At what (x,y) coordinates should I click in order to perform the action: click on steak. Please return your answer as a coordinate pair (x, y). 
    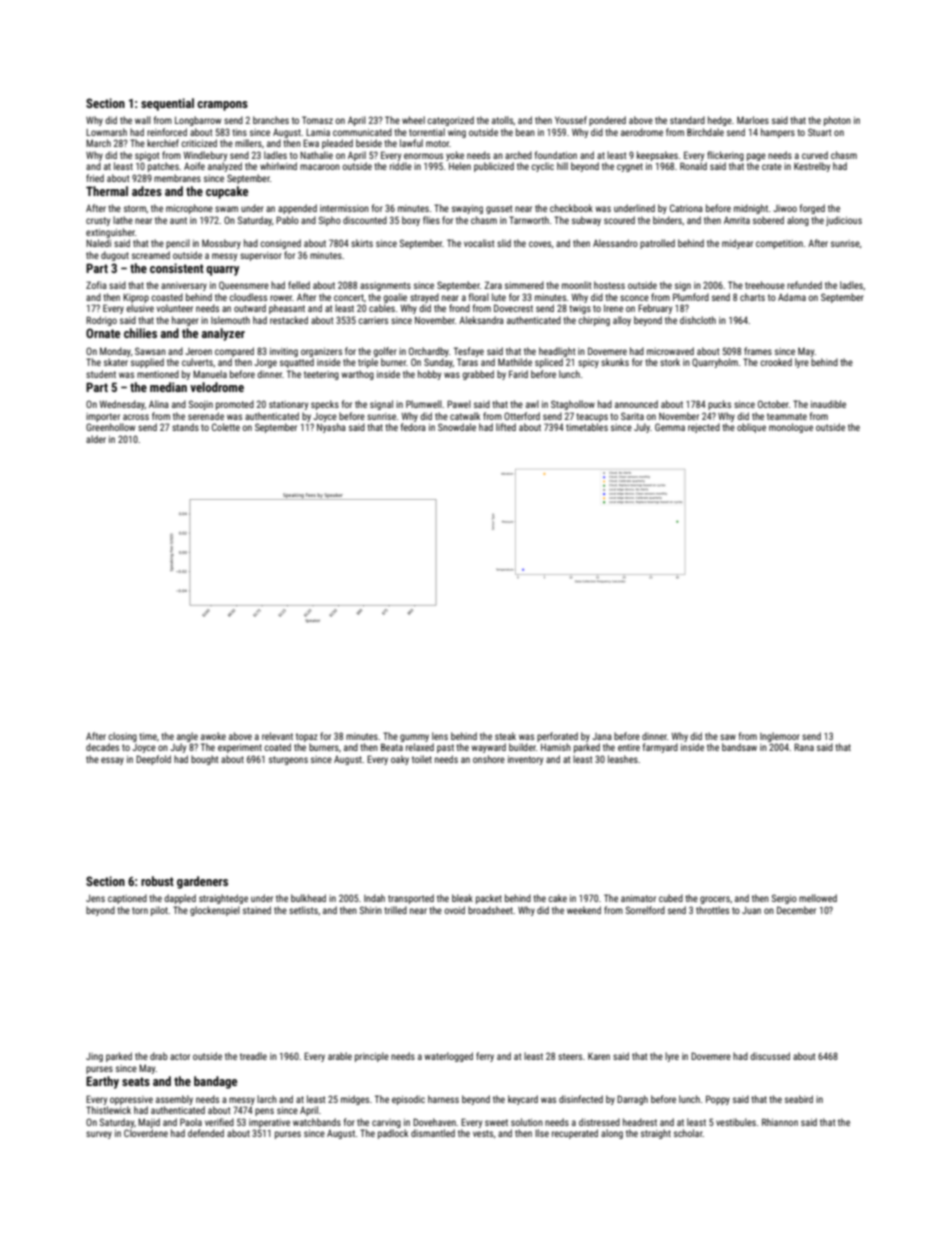
    Looking at the image, I should click on (505, 736).
